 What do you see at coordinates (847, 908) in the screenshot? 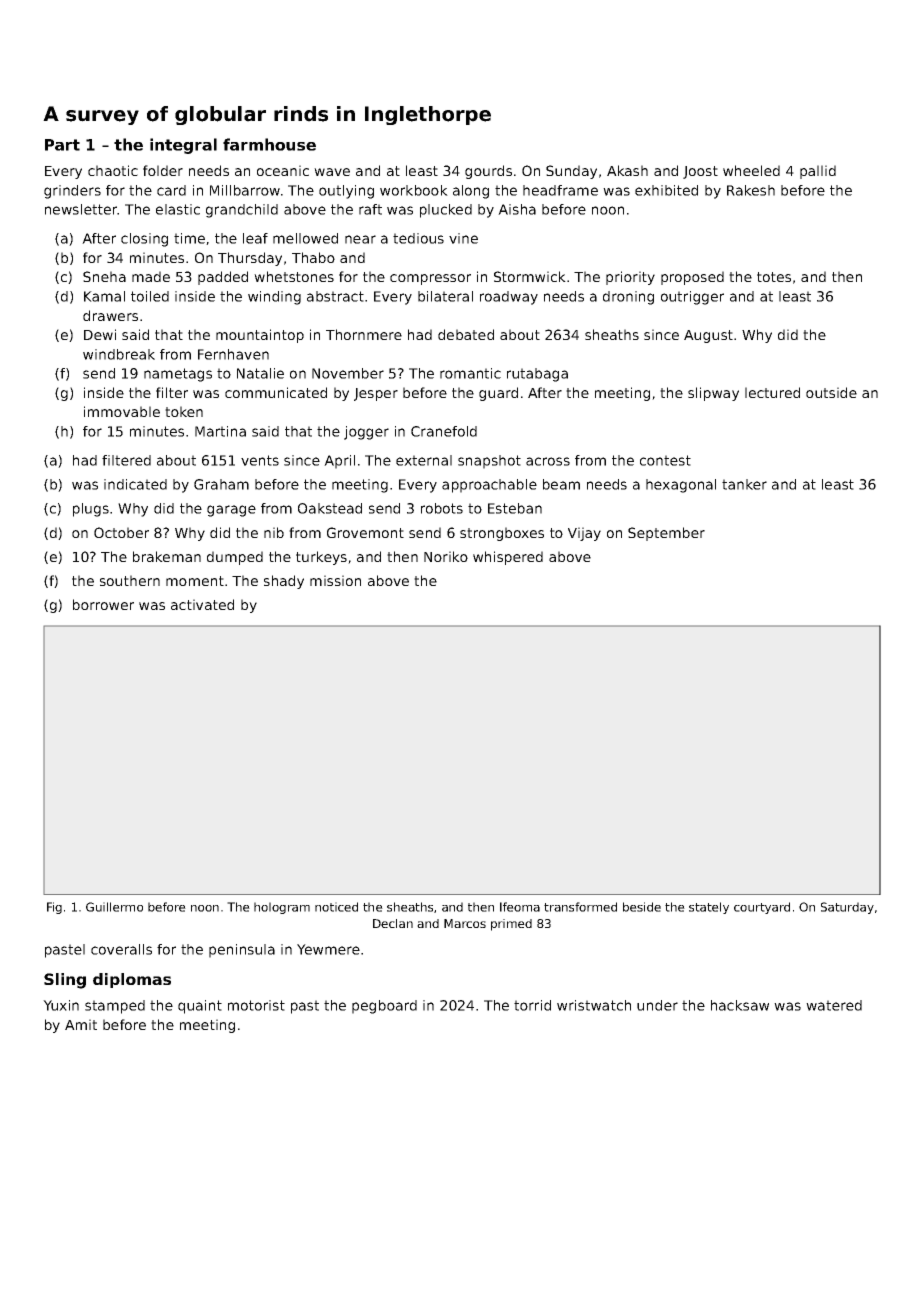
I see `Saturday` at bounding box center [847, 908].
